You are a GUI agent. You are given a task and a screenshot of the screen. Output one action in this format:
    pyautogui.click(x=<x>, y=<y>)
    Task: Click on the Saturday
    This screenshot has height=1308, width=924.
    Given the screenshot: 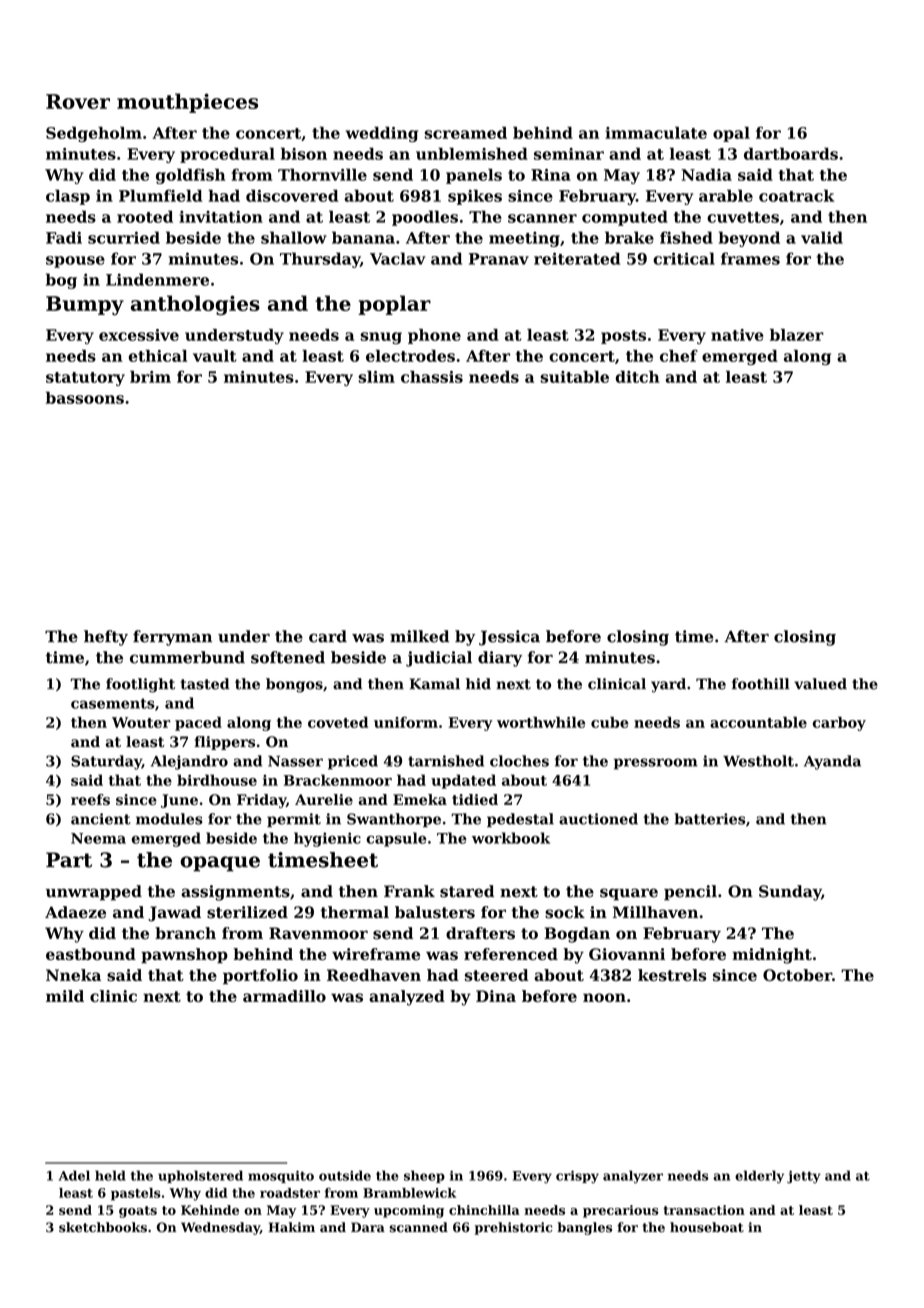 What is the action you would take?
    pyautogui.click(x=106, y=762)
